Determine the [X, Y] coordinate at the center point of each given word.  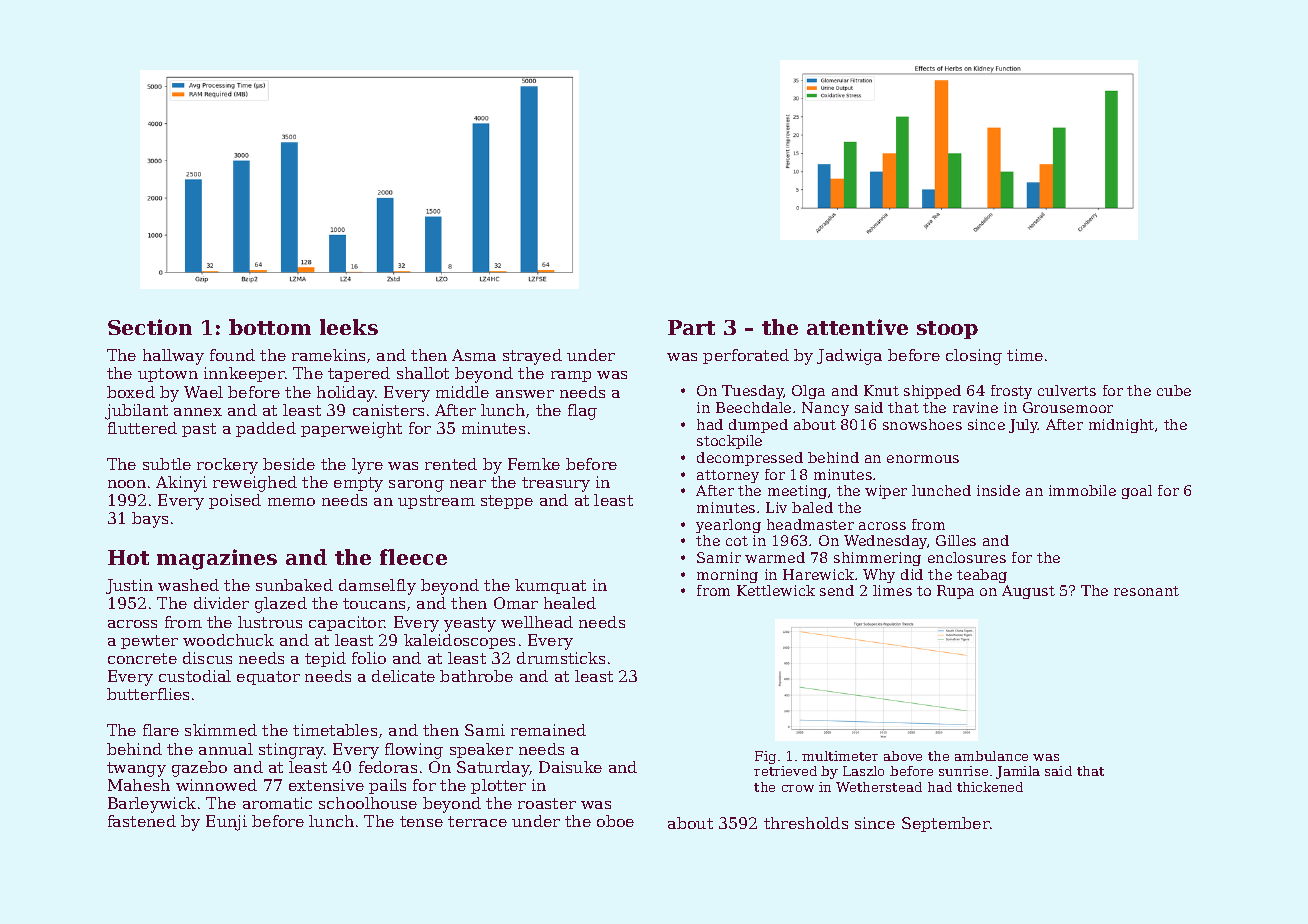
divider [221, 603]
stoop [947, 330]
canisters [388, 410]
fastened [142, 821]
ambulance [991, 756]
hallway [173, 357]
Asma [474, 355]
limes [892, 590]
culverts [1067, 390]
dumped [758, 426]
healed [570, 603]
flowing [414, 751]
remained [548, 730]
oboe [615, 821]
